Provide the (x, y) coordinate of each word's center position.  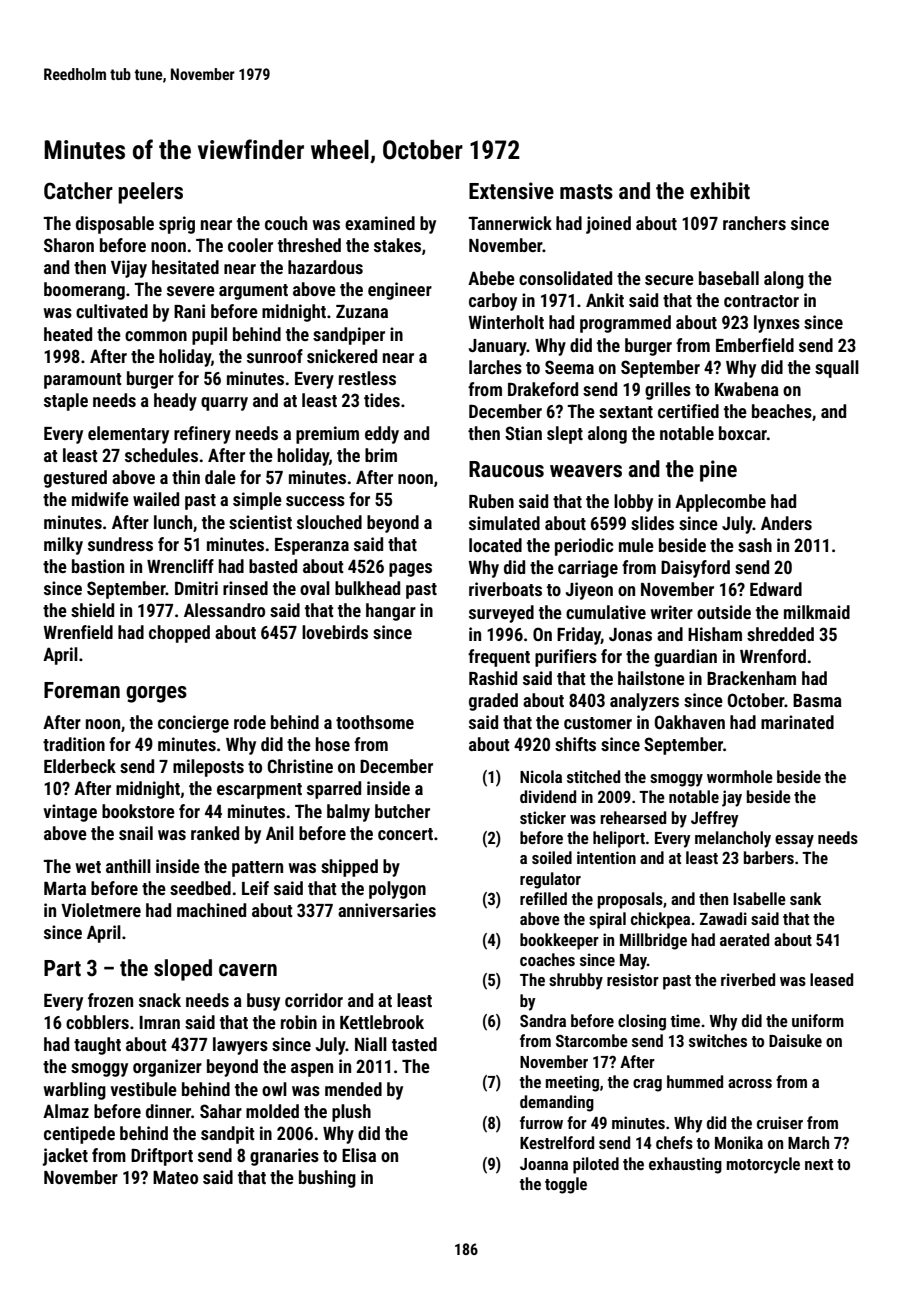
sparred (334, 790)
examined (380, 223)
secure (669, 280)
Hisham (715, 634)
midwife (100, 499)
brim (381, 455)
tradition (74, 744)
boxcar (743, 433)
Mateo (175, 1177)
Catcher (78, 191)
